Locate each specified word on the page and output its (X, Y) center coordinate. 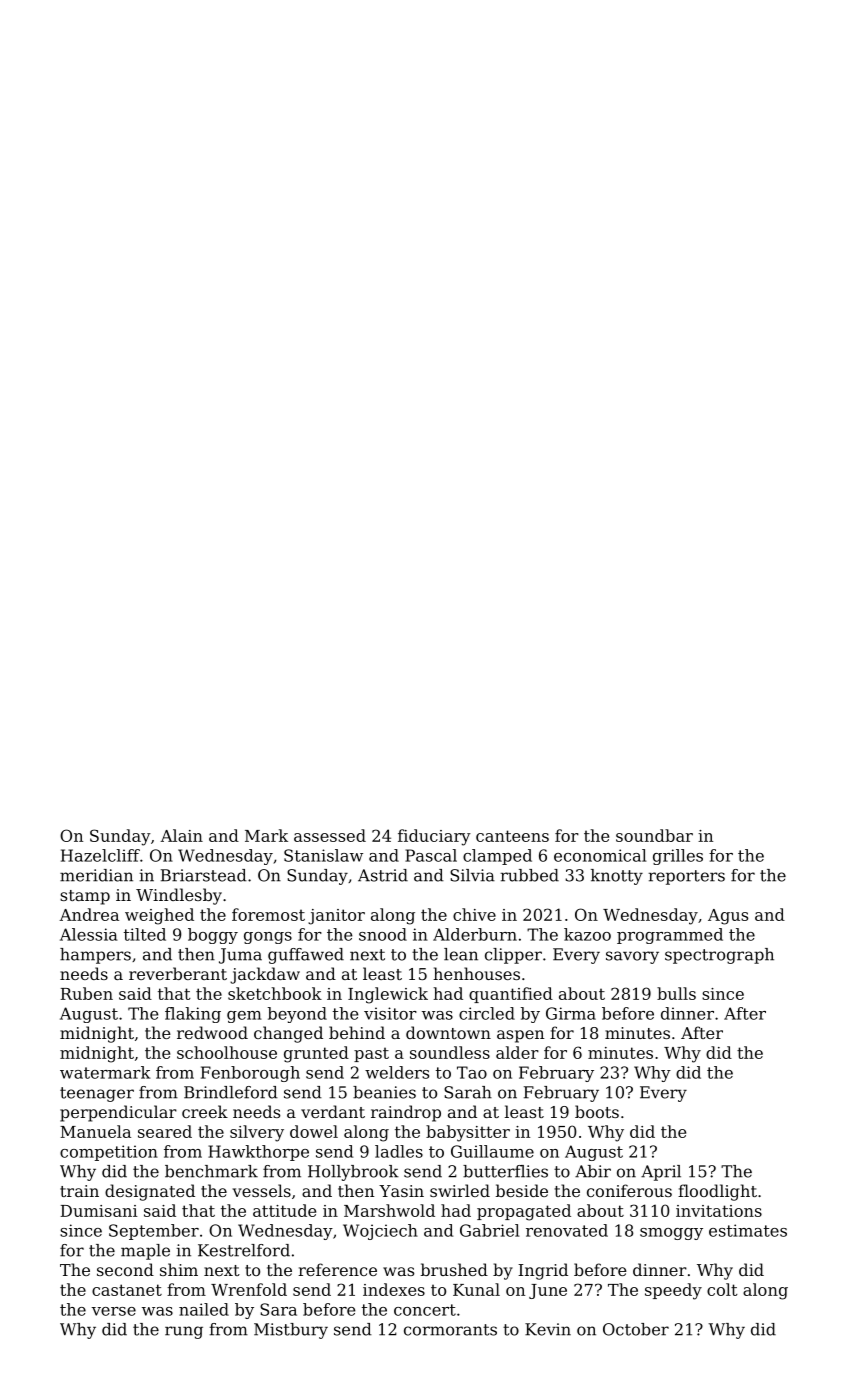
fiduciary (434, 837)
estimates (748, 1230)
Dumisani (99, 1211)
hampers (95, 956)
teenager (97, 1094)
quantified (511, 995)
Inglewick (388, 995)
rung (184, 1332)
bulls (676, 993)
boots (597, 1111)
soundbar (654, 835)
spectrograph (719, 956)
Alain (181, 835)
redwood (212, 1032)
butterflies (505, 1171)
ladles (399, 1151)
